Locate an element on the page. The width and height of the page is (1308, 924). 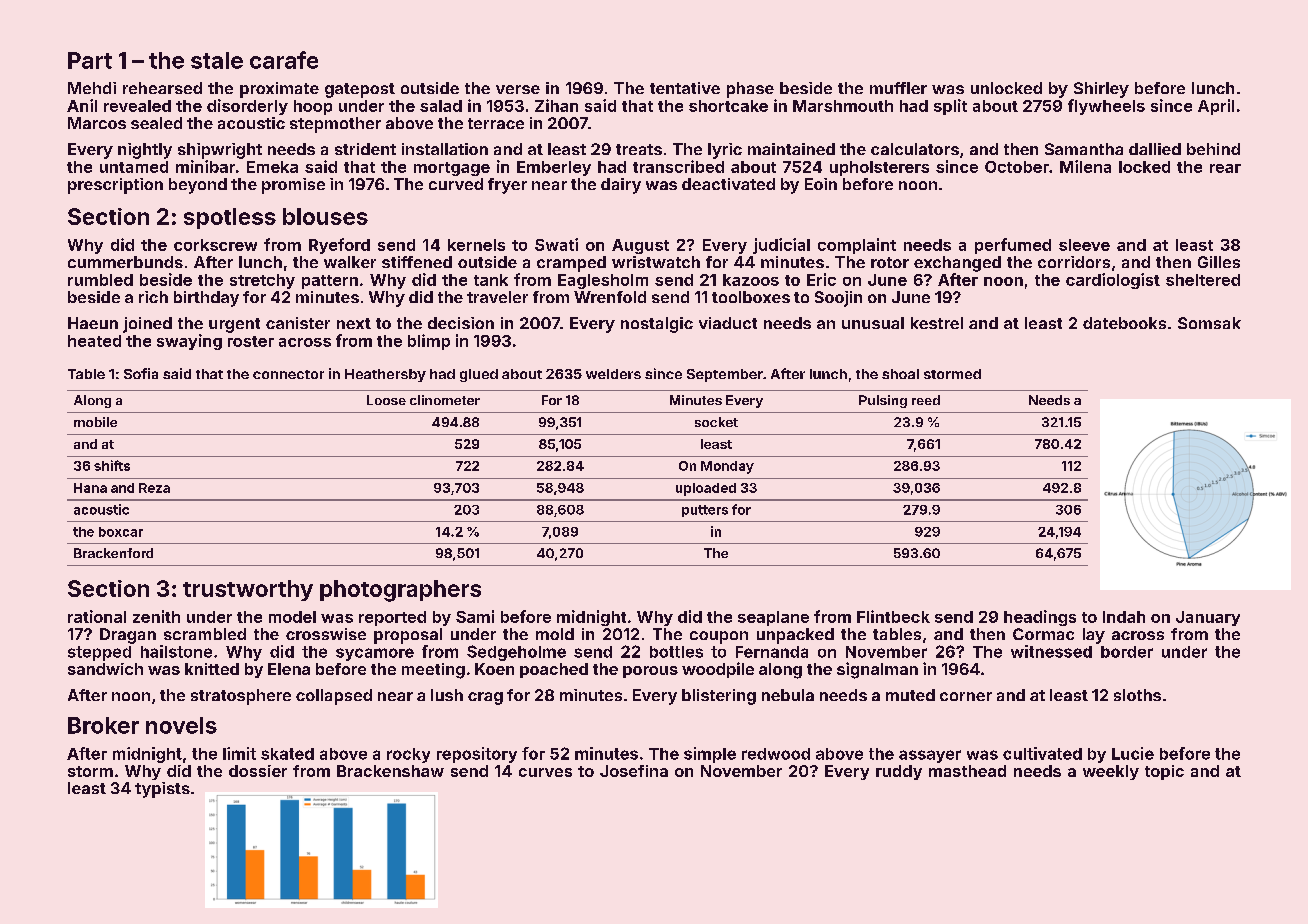
terrace is located at coordinates (496, 123).
